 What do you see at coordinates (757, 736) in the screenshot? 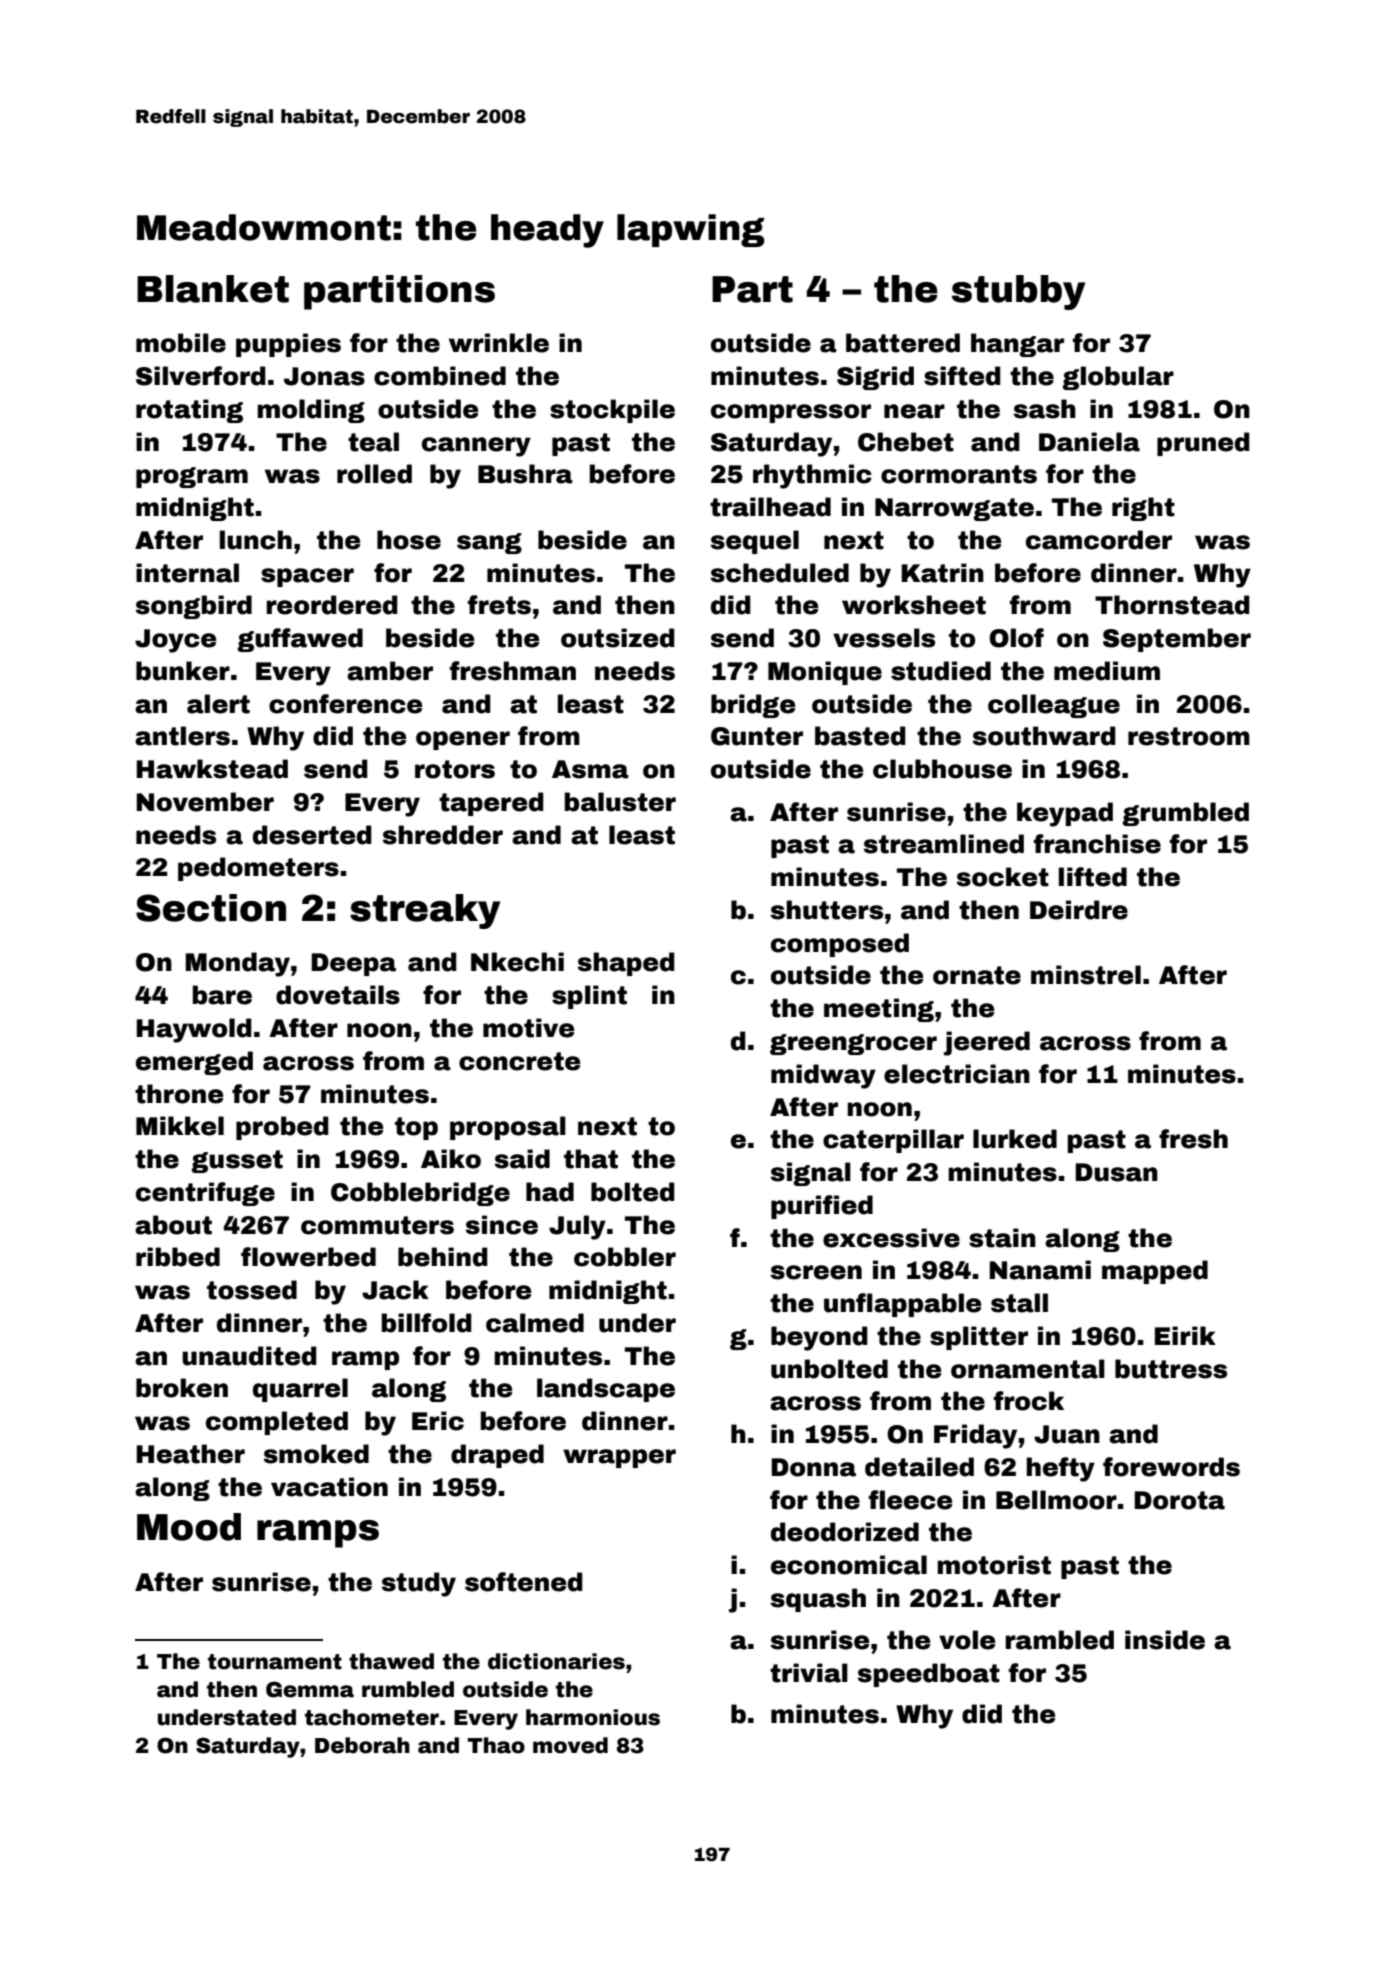
I see `Gunter` at bounding box center [757, 736].
